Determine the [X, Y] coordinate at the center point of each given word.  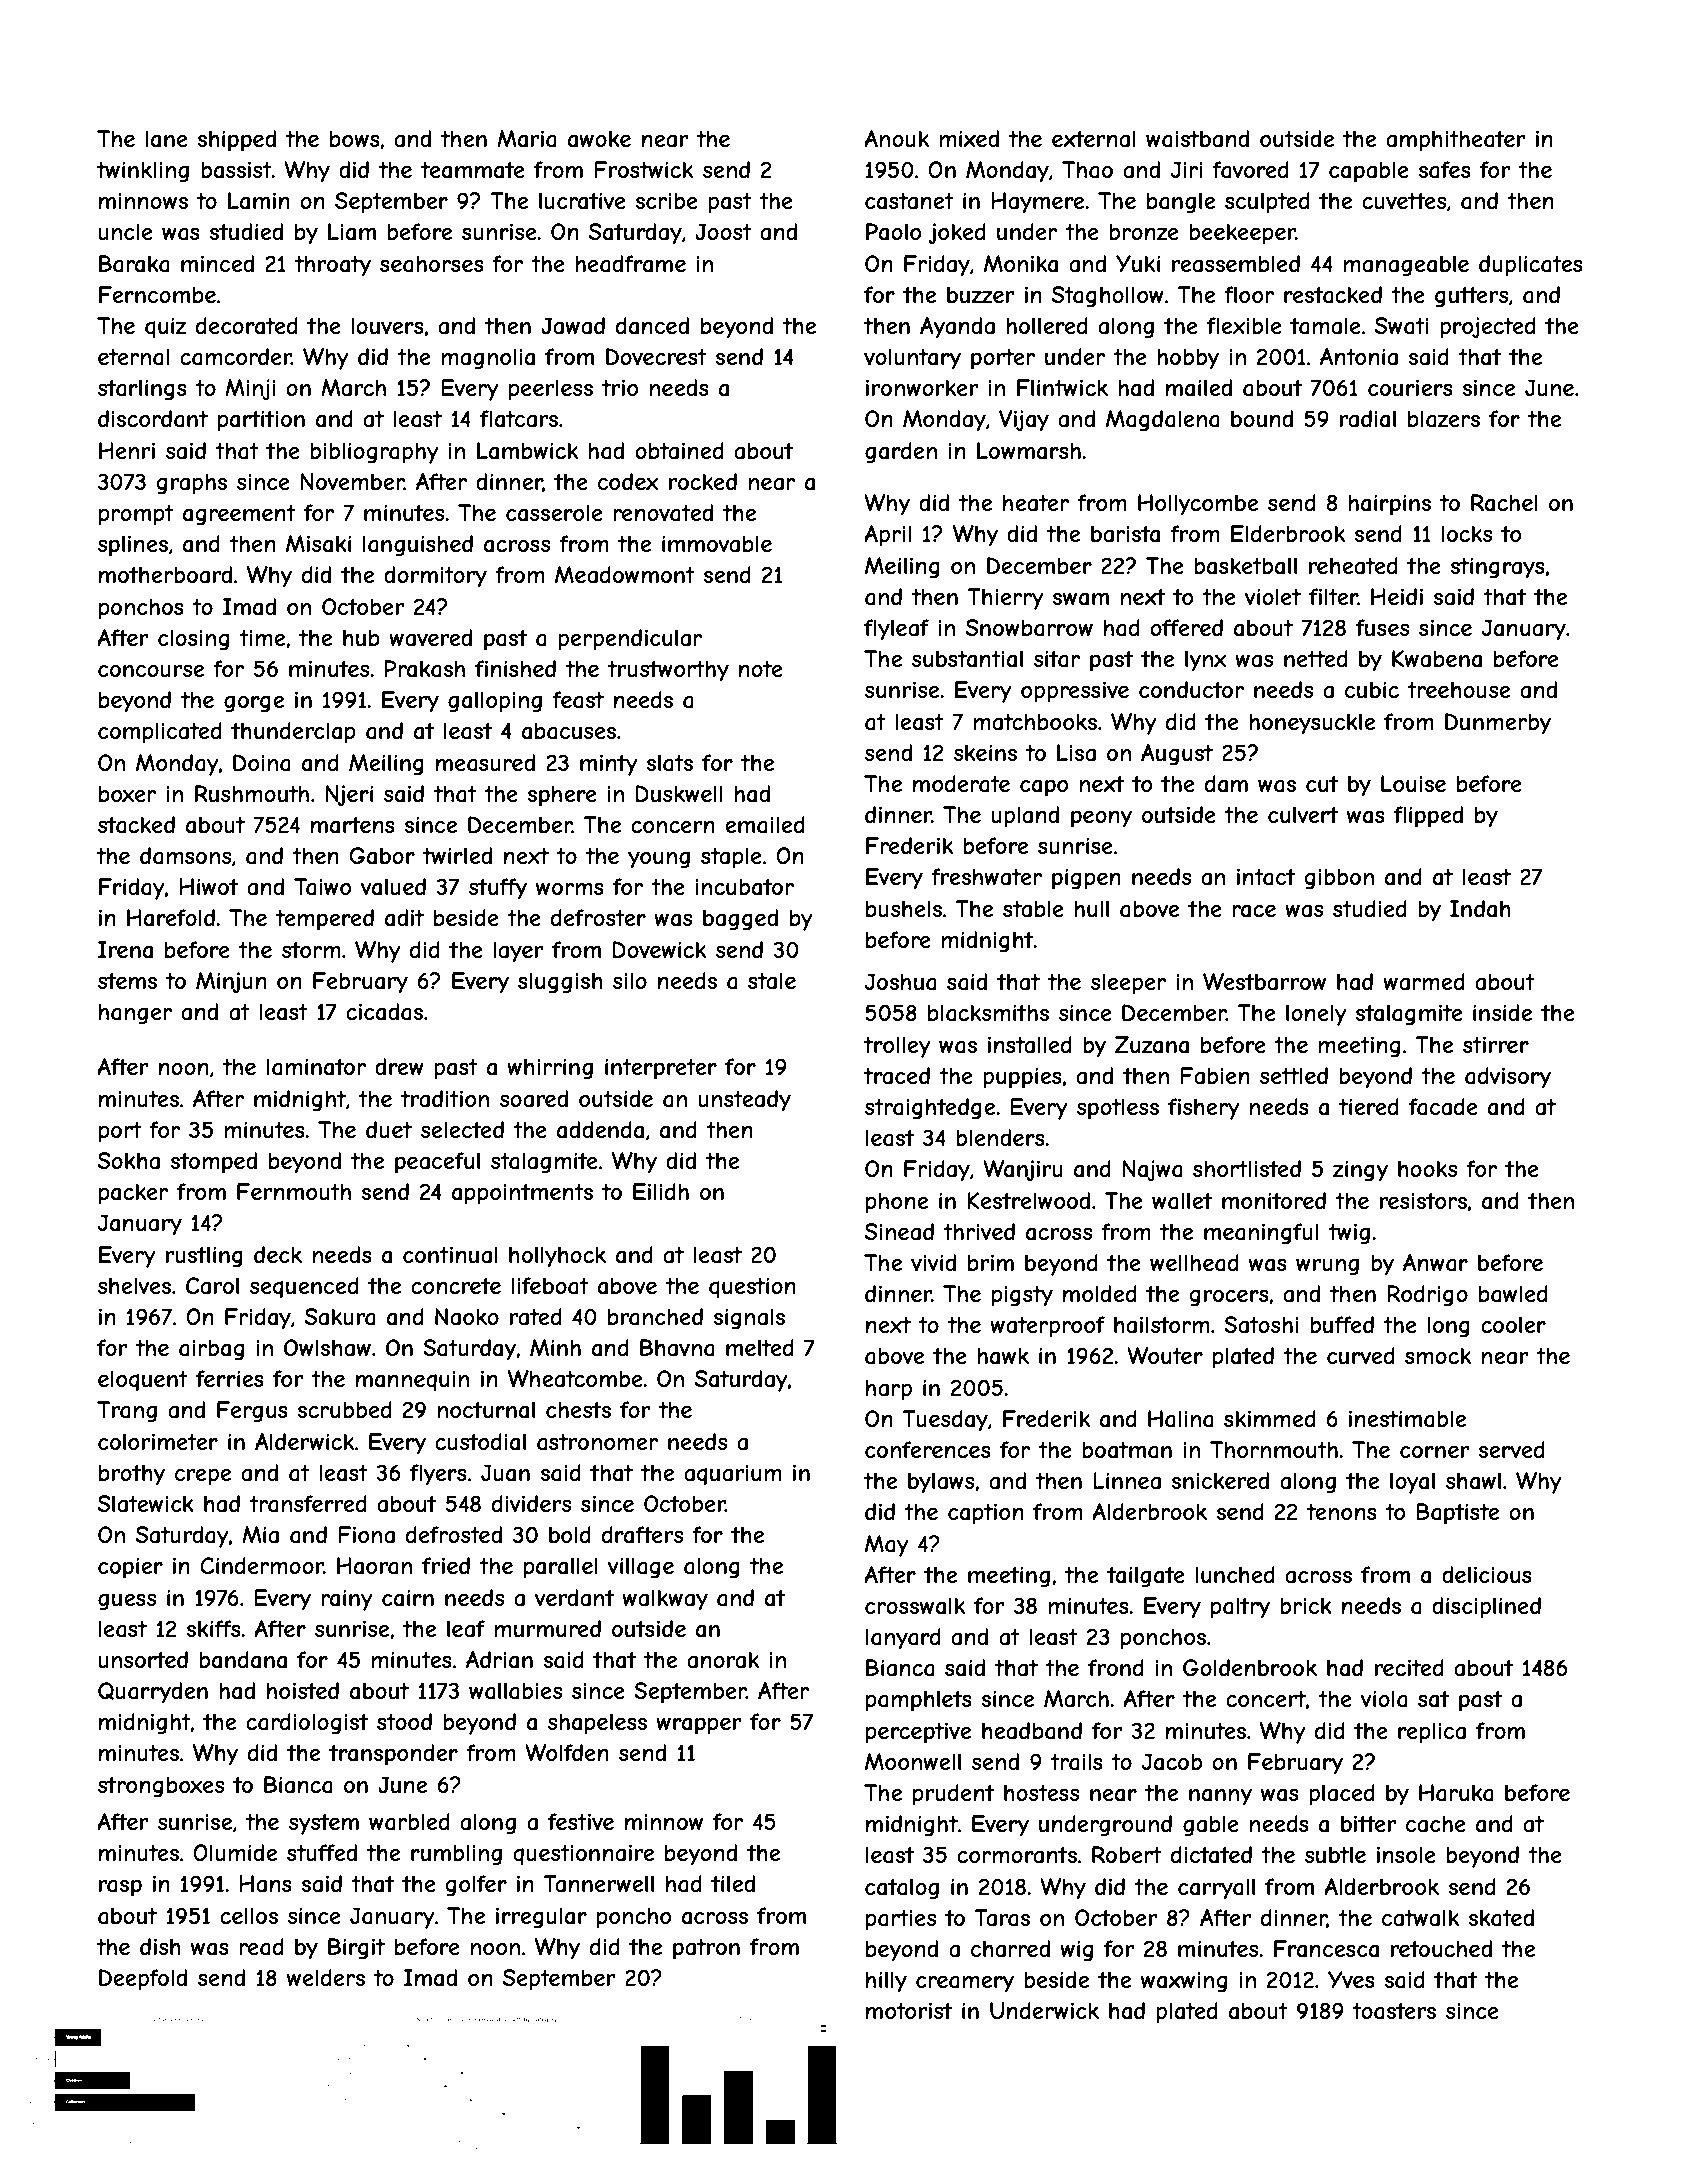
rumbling [456, 1855]
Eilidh [661, 1191]
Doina [262, 763]
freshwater [986, 877]
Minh [555, 1347]
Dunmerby [1498, 724]
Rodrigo [1428, 1296]
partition [261, 421]
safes [1444, 170]
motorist [909, 2010]
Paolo [894, 232]
